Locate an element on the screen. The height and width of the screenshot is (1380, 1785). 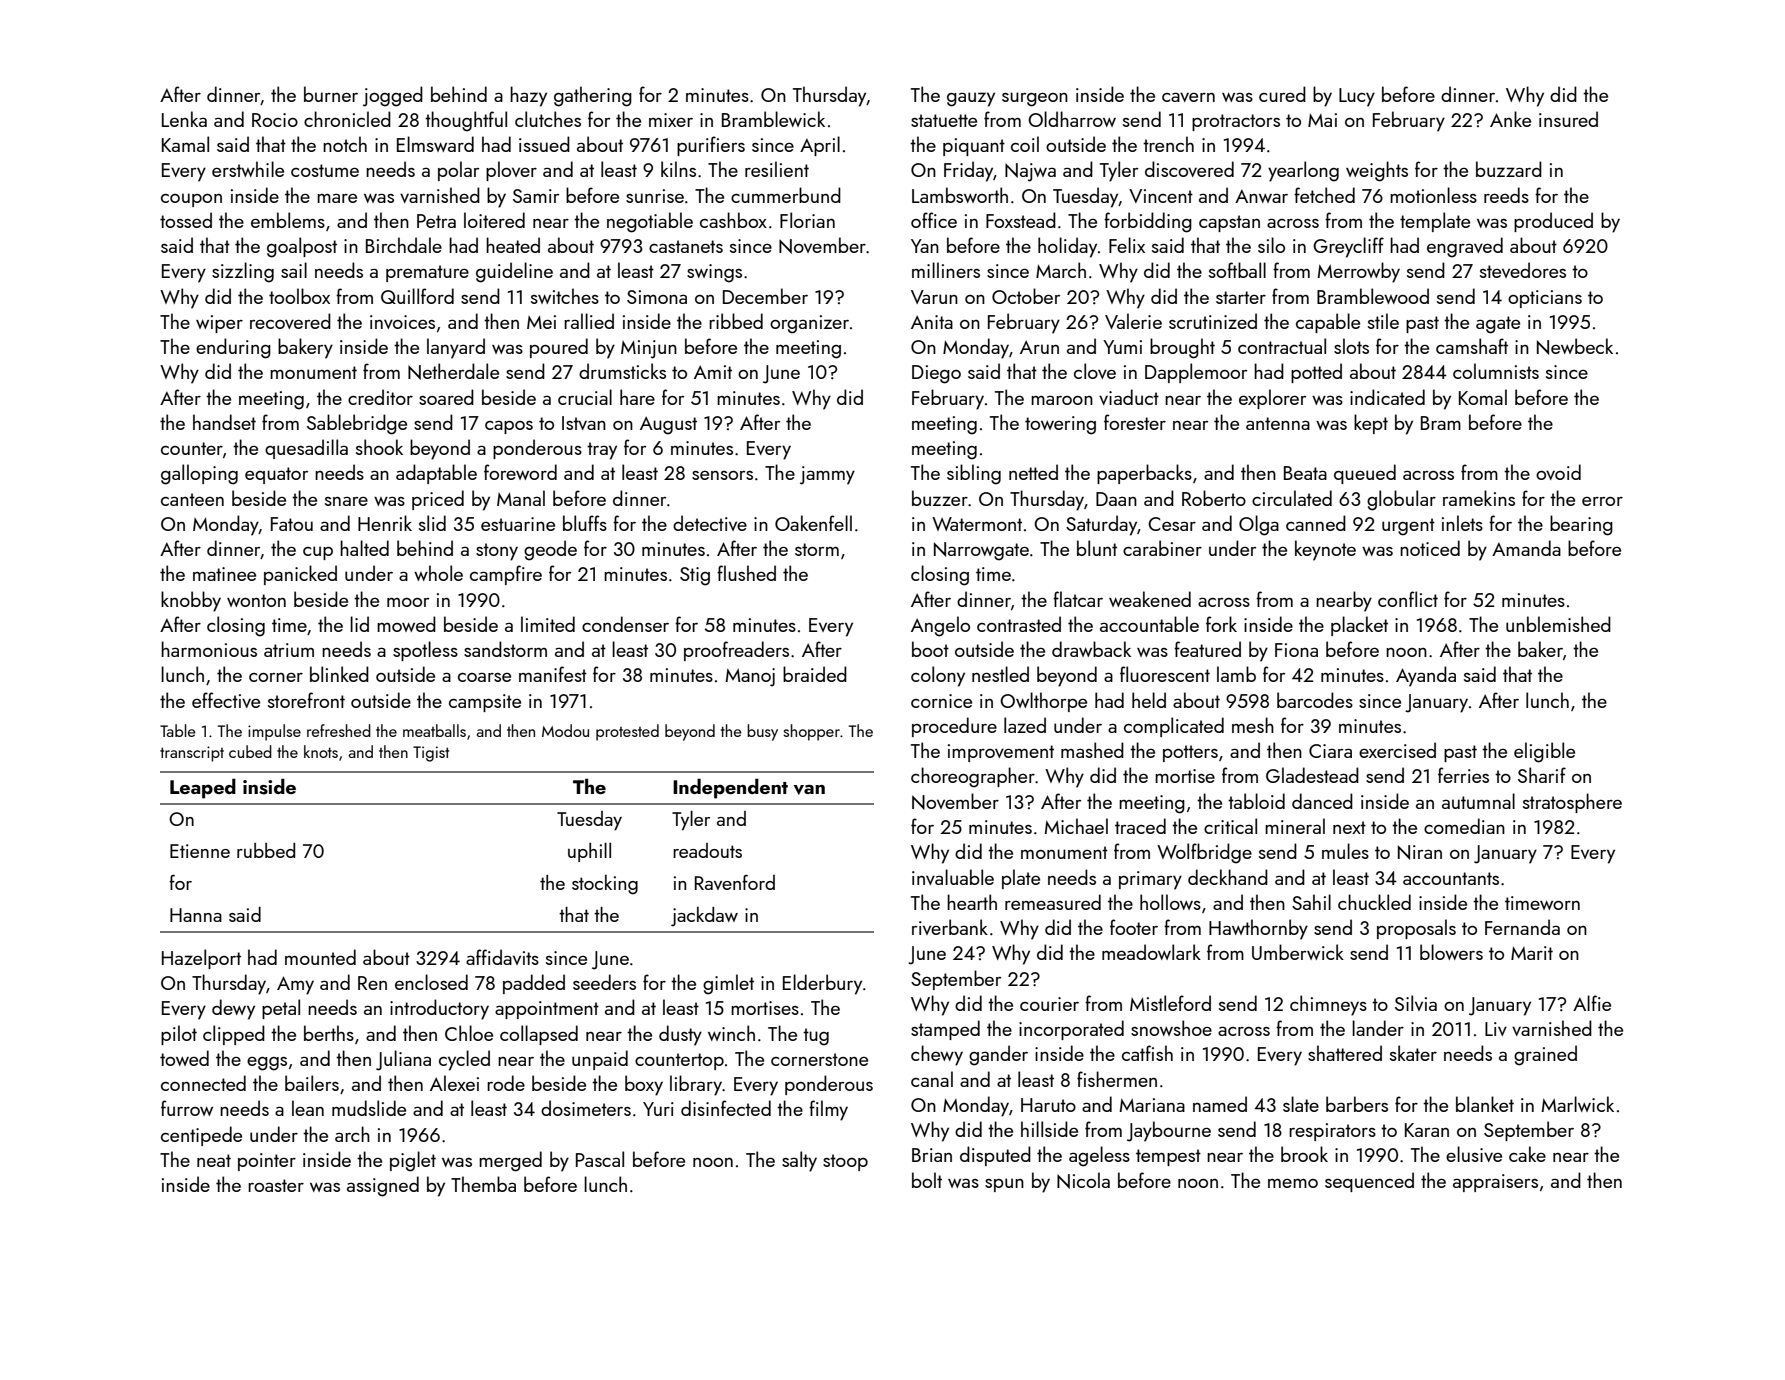
quesadilla is located at coordinates (306, 449).
